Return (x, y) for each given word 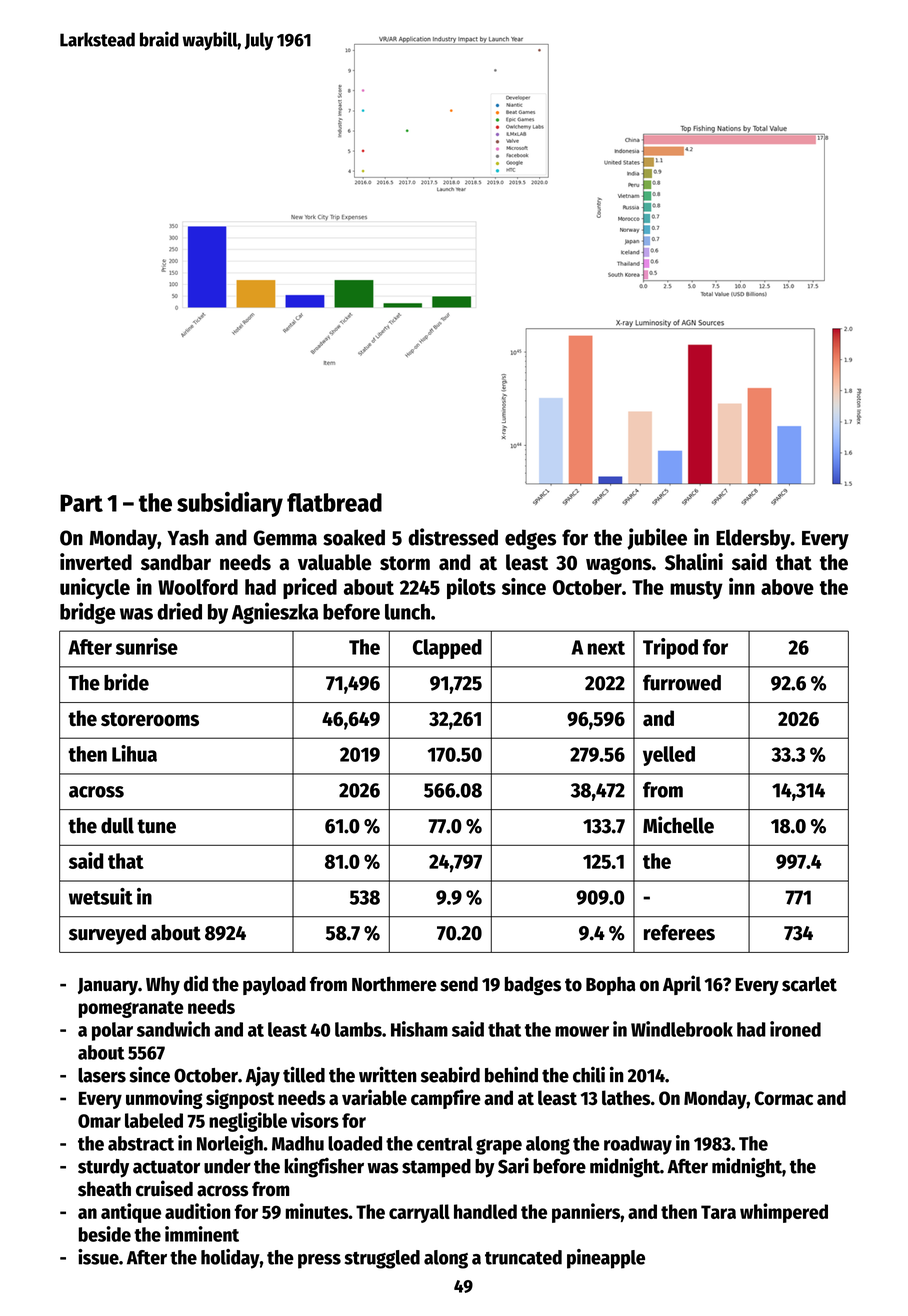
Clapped (447, 649)
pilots (471, 588)
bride (126, 682)
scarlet (809, 984)
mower (582, 1031)
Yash (188, 537)
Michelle (678, 825)
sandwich (173, 1029)
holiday (230, 1259)
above (787, 587)
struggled (382, 1259)
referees (679, 932)
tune (156, 826)
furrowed (682, 682)
